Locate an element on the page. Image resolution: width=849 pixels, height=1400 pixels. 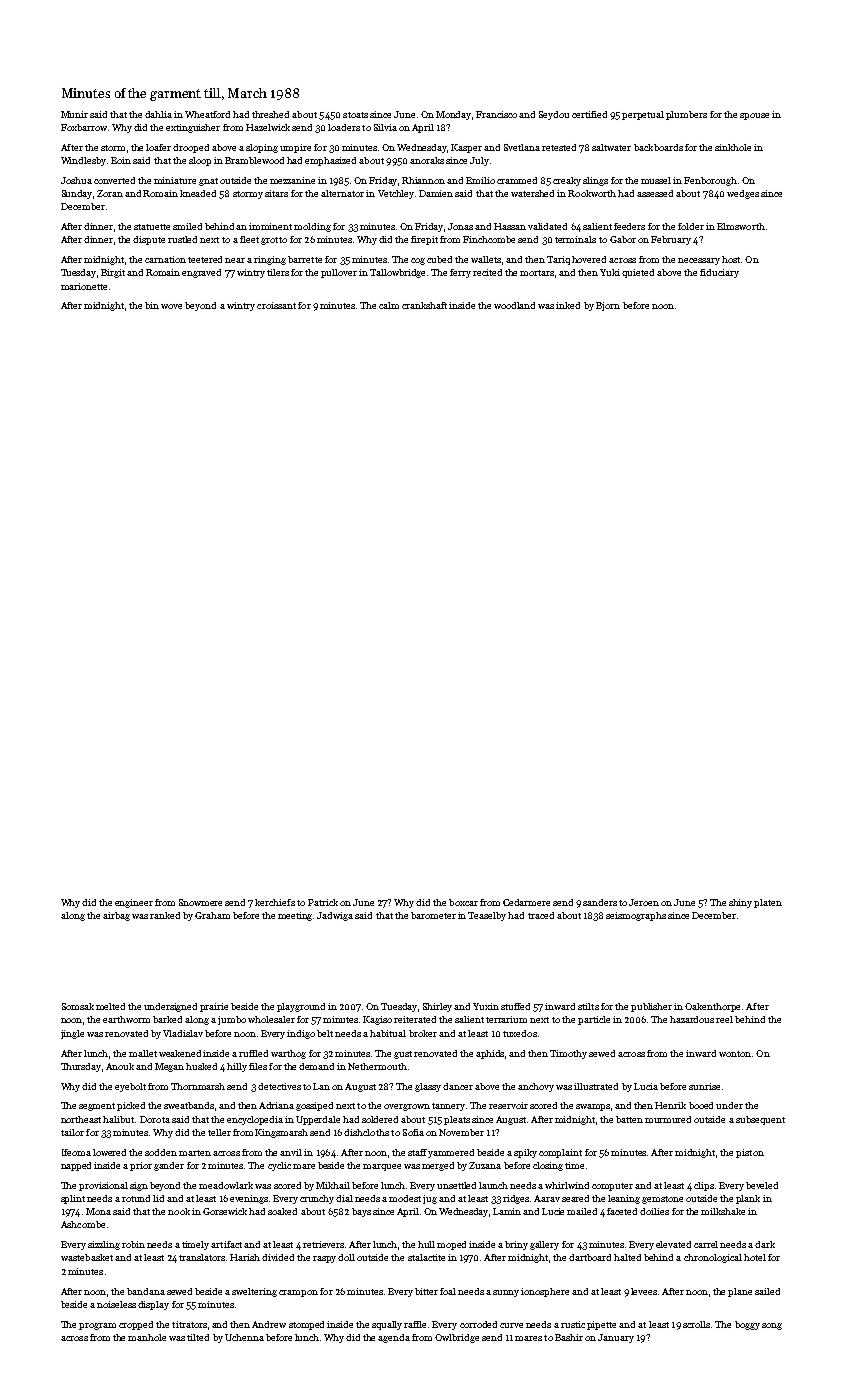
Uchenna is located at coordinates (244, 1337).
